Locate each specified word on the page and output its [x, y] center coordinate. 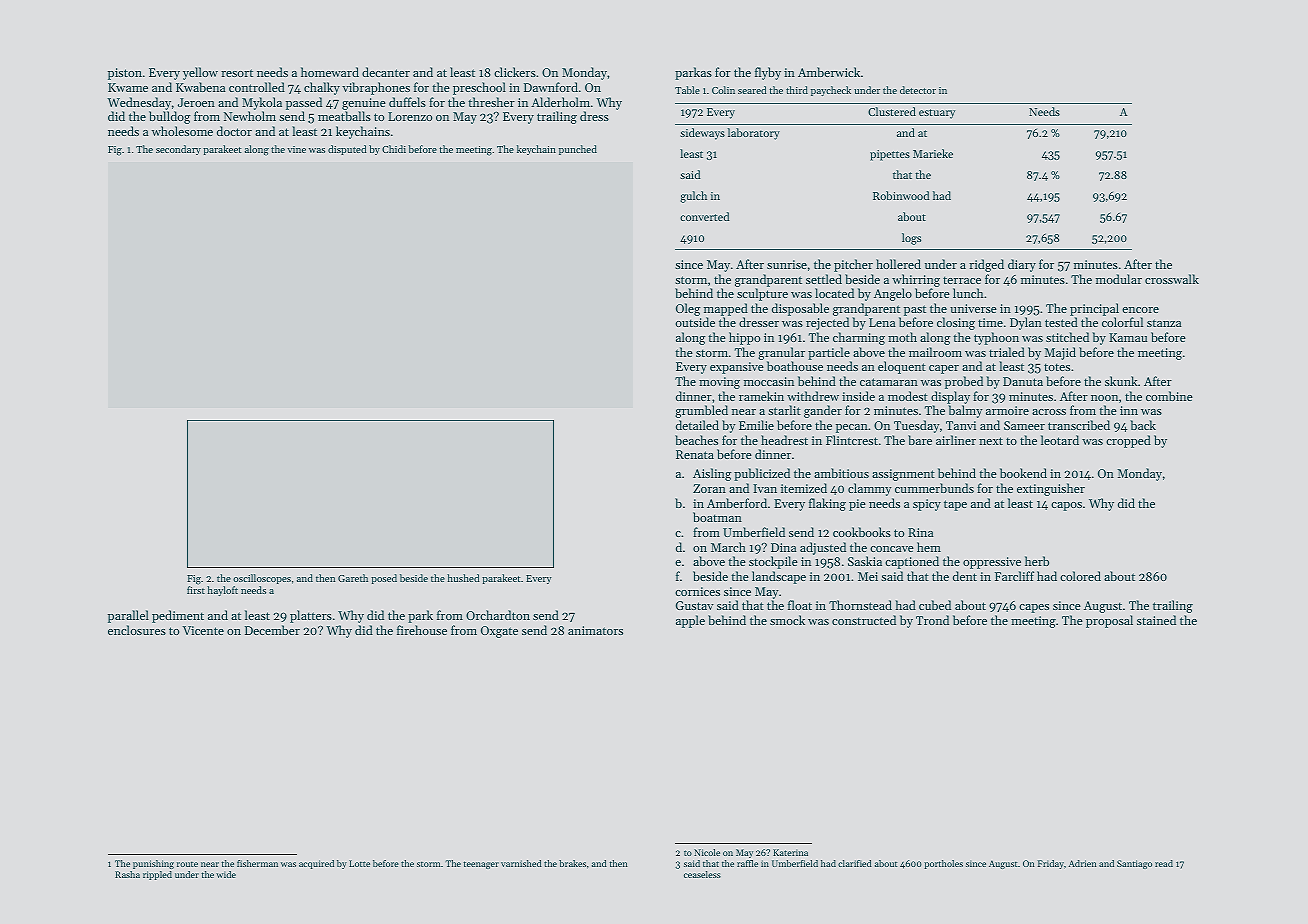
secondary [178, 150]
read [1164, 863]
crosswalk [1172, 279]
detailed [697, 425]
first [196, 590]
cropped [1128, 441]
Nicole [707, 852]
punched [578, 150]
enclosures [137, 630]
